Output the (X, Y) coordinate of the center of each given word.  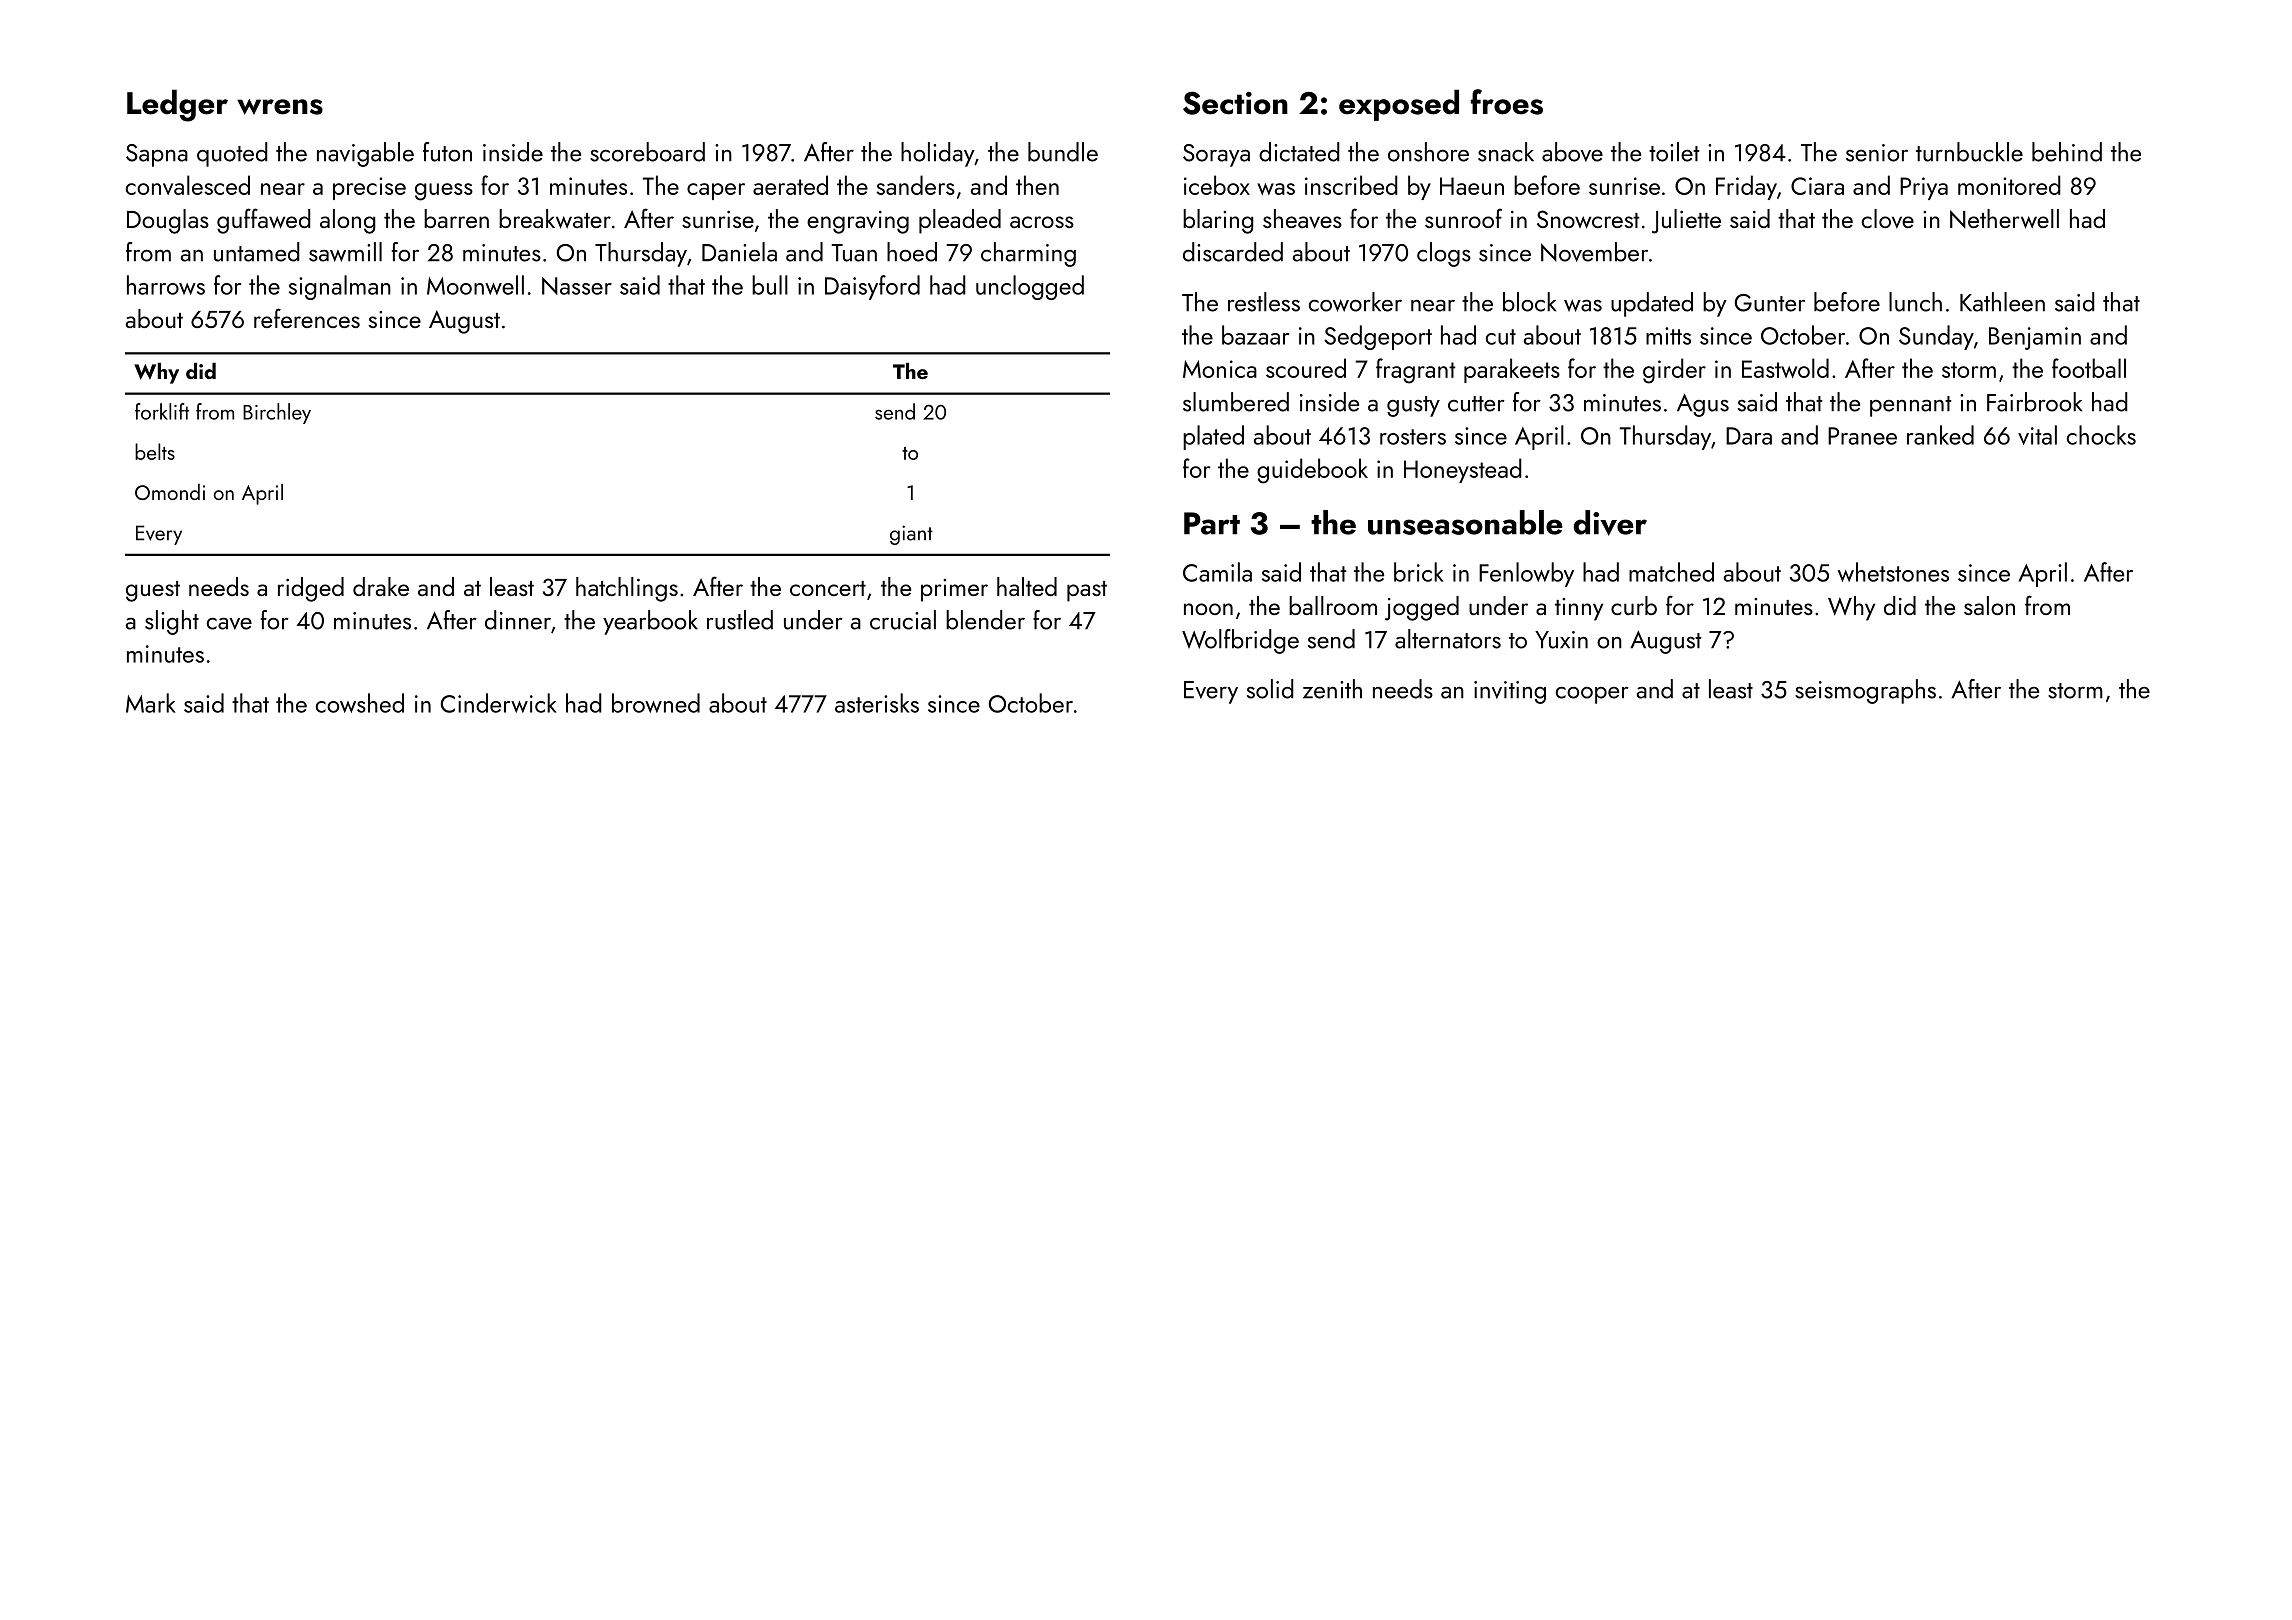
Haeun (1472, 186)
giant (911, 535)
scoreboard (647, 152)
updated (1652, 304)
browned (656, 703)
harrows (166, 285)
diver (1610, 523)
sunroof (1463, 218)
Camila (1217, 572)
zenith (1332, 689)
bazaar (1255, 335)
